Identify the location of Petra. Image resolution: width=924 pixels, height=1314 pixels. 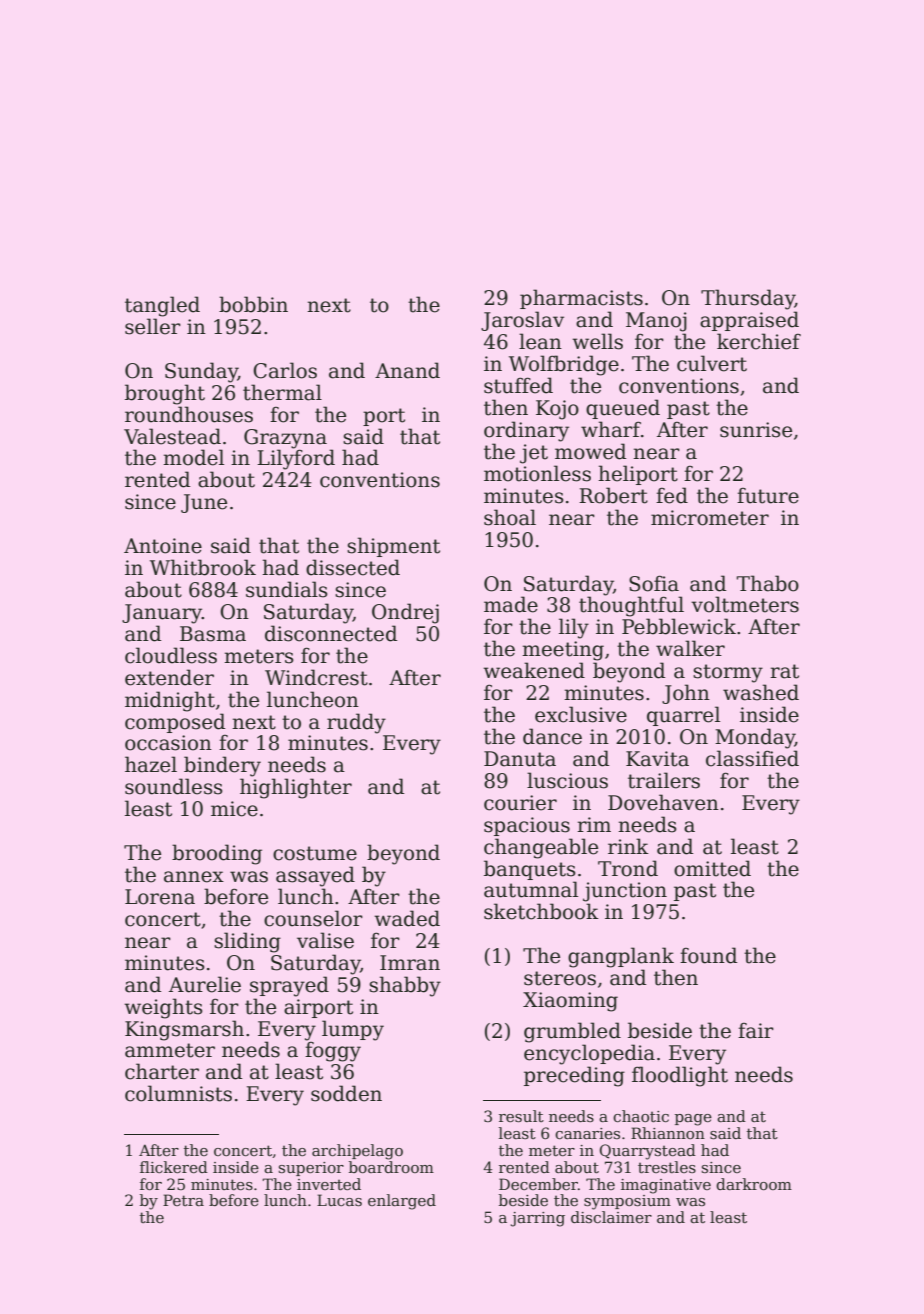
(183, 1200).
